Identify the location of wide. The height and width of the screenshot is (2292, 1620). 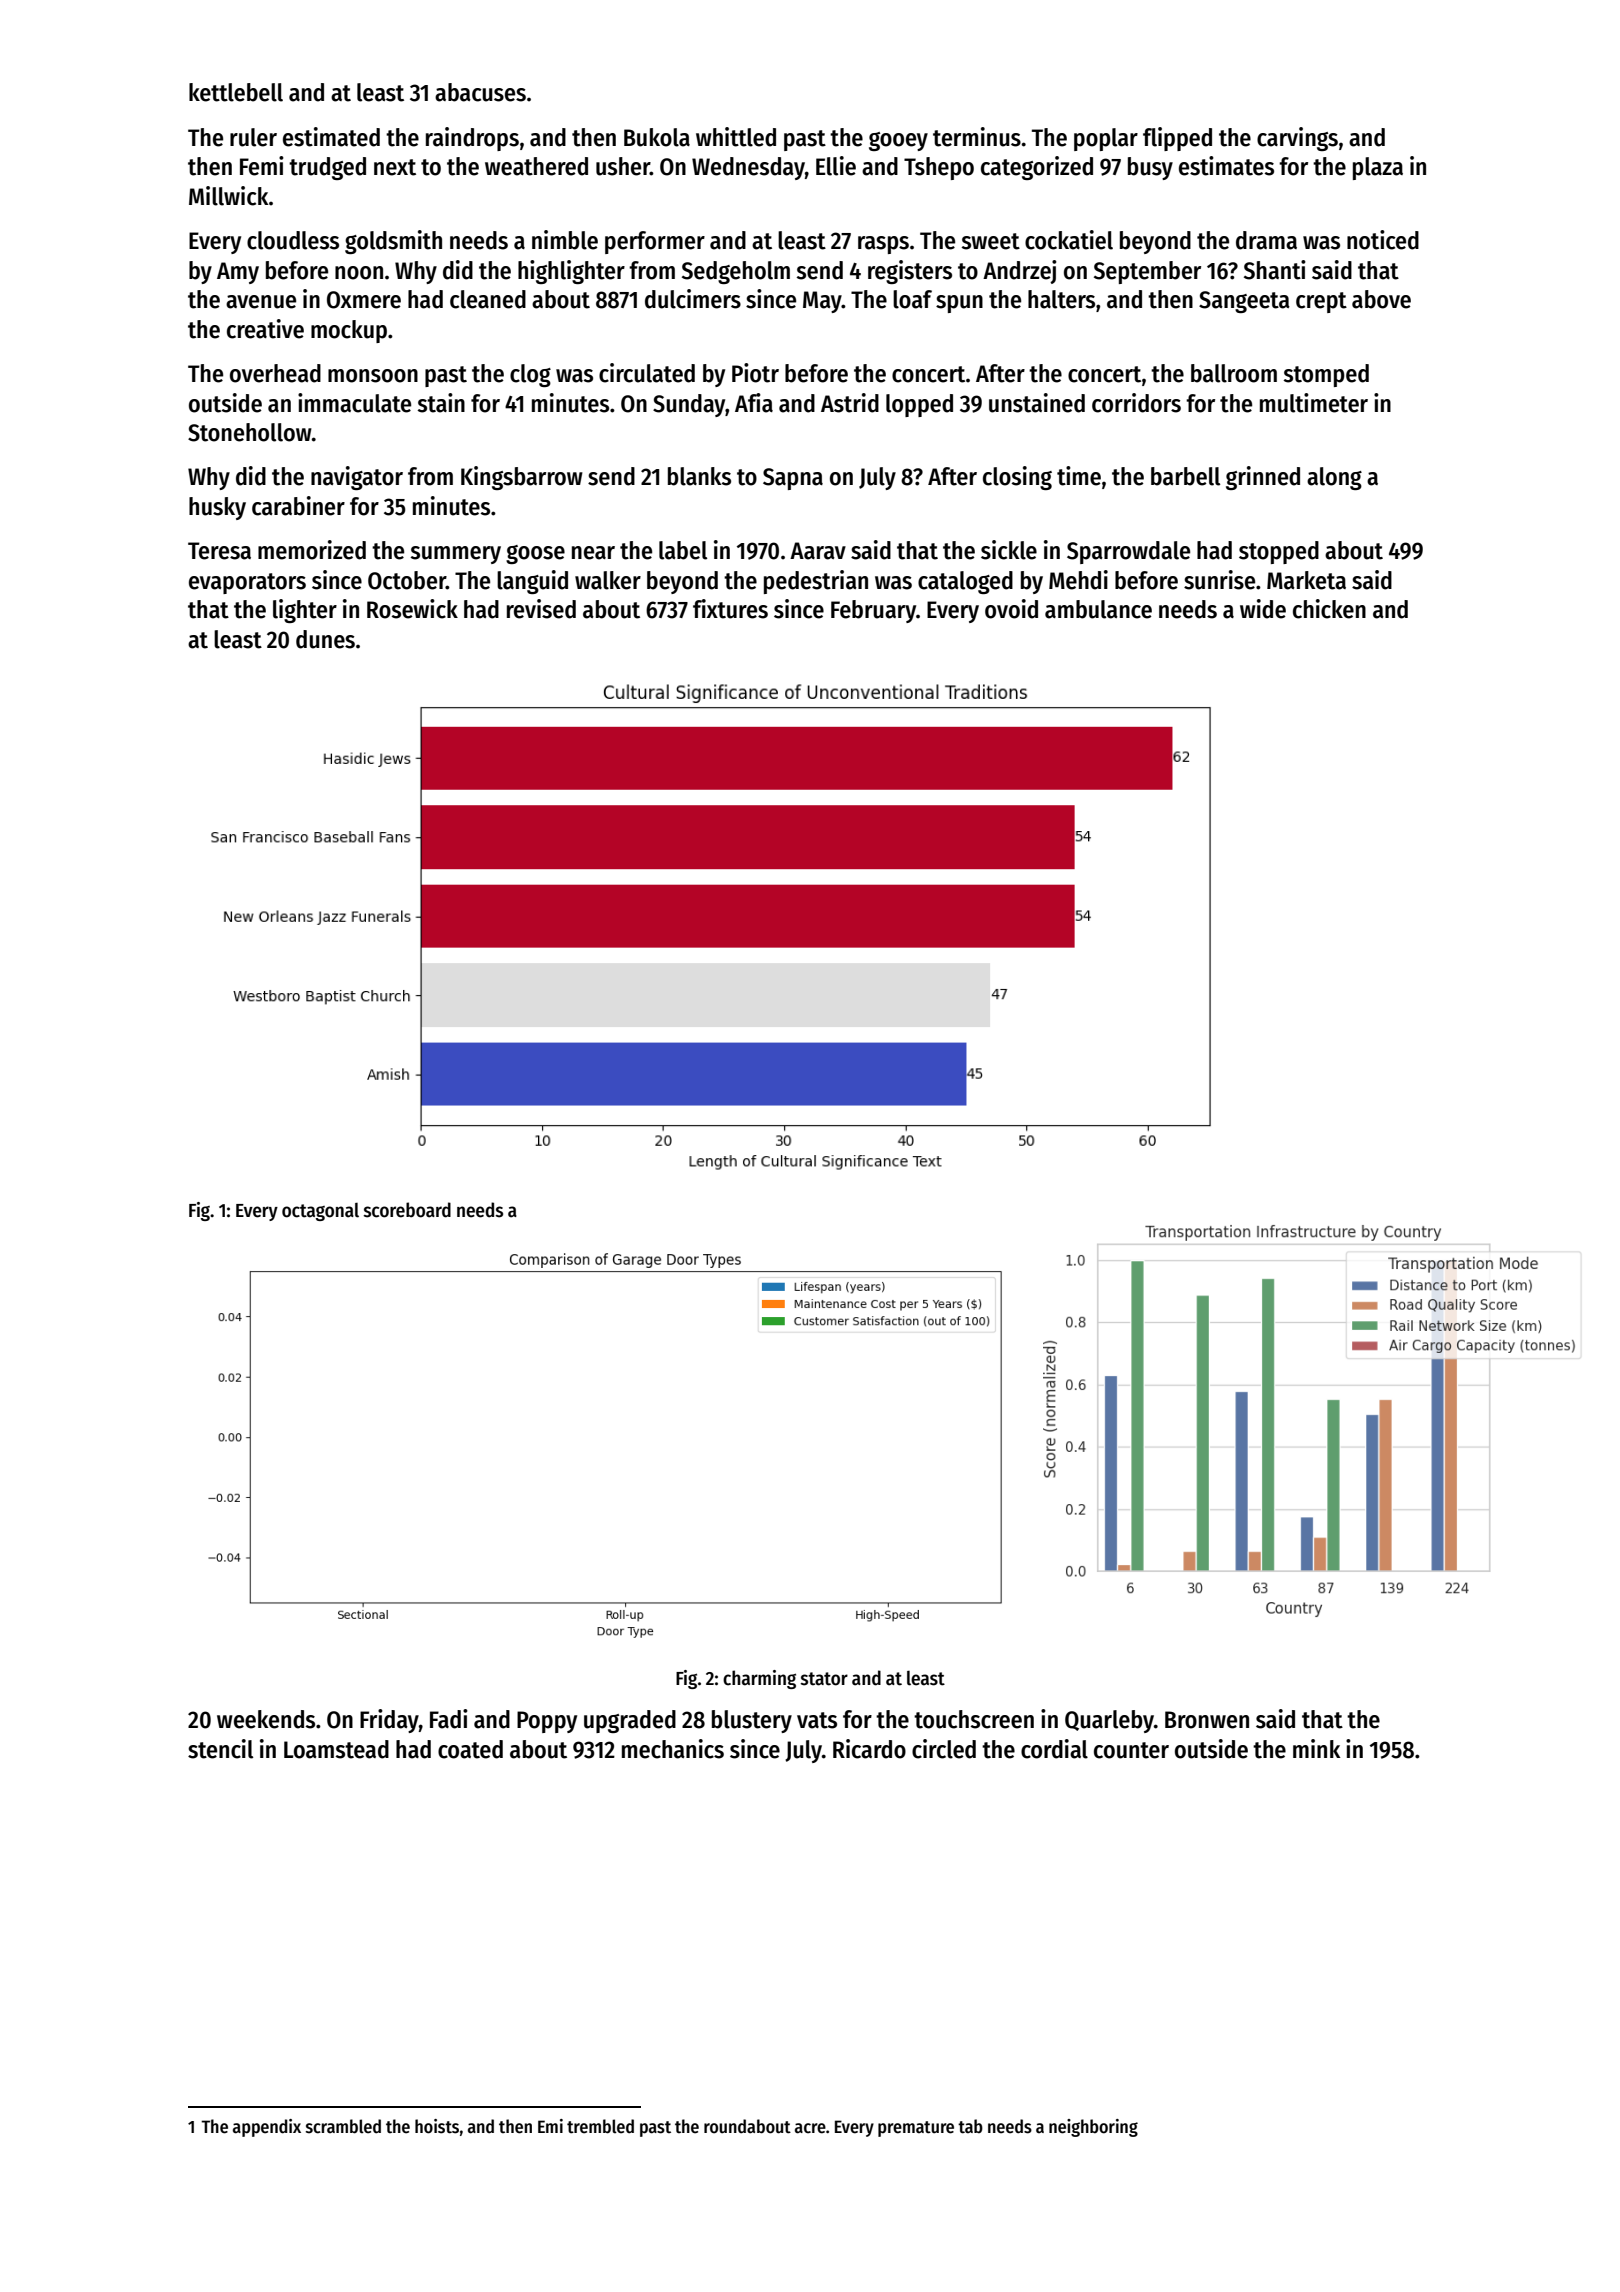
(1263, 609).
